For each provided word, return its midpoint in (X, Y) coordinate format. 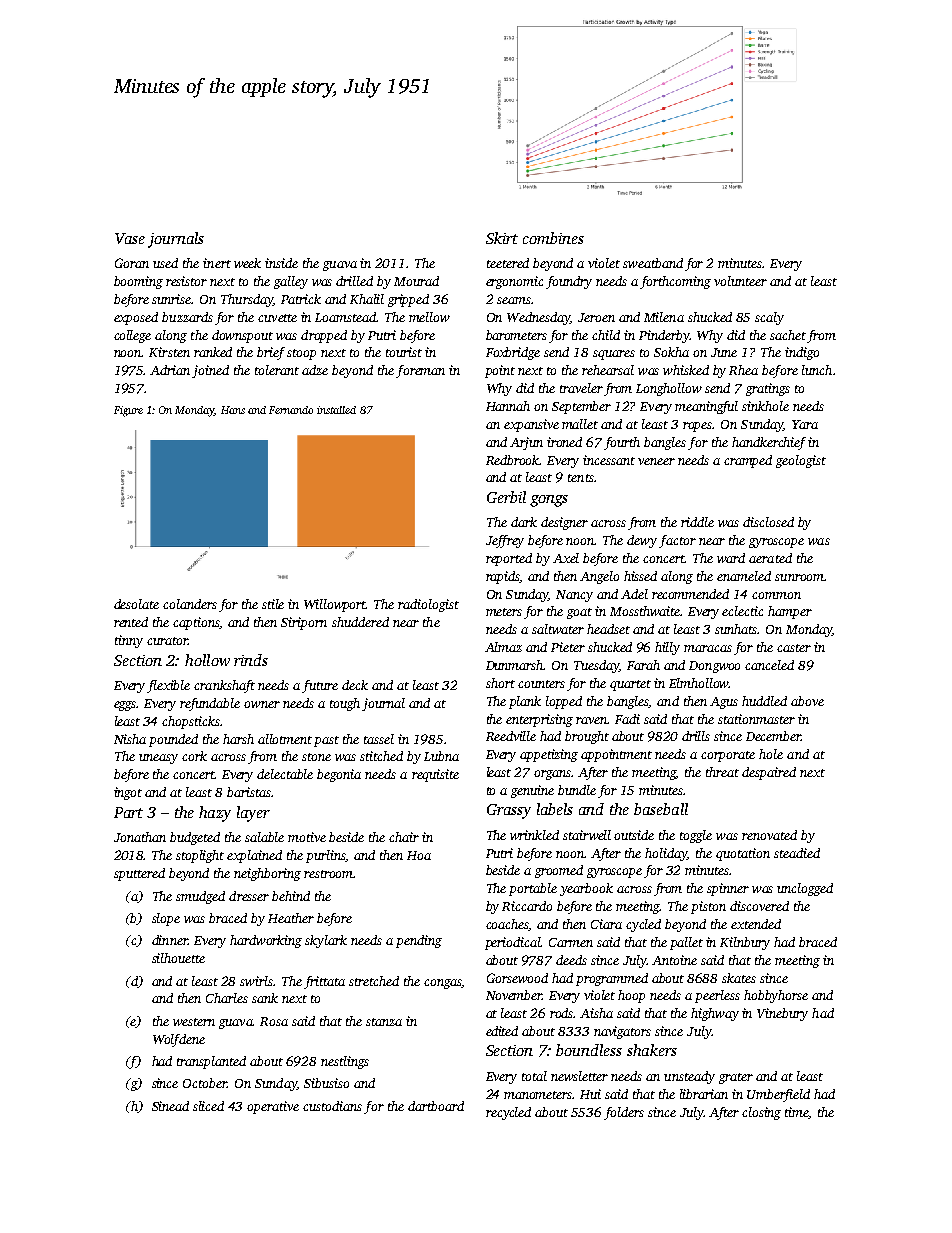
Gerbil (506, 497)
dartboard (436, 1106)
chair (404, 837)
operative (273, 1107)
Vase (130, 238)
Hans (233, 410)
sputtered (139, 874)
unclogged (805, 889)
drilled (354, 281)
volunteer (740, 281)
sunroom (799, 577)
